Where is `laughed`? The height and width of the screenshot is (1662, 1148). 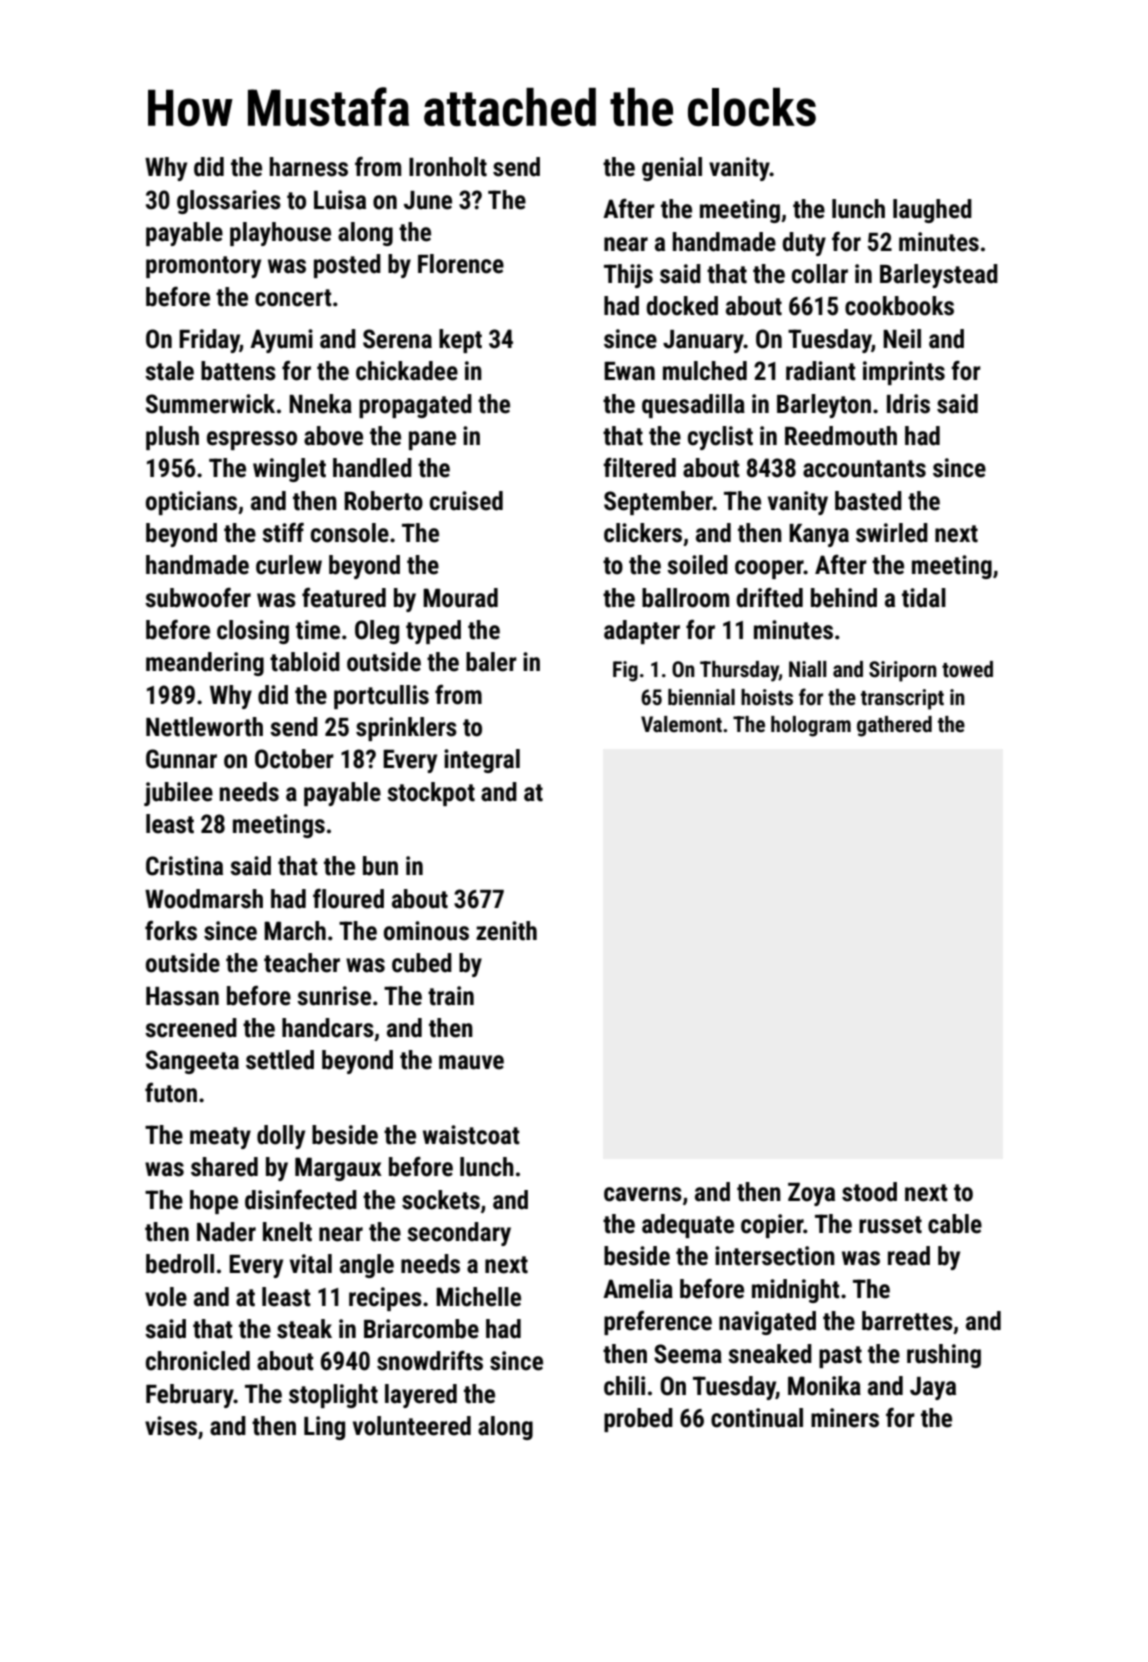 laughed is located at coordinates (932, 211).
